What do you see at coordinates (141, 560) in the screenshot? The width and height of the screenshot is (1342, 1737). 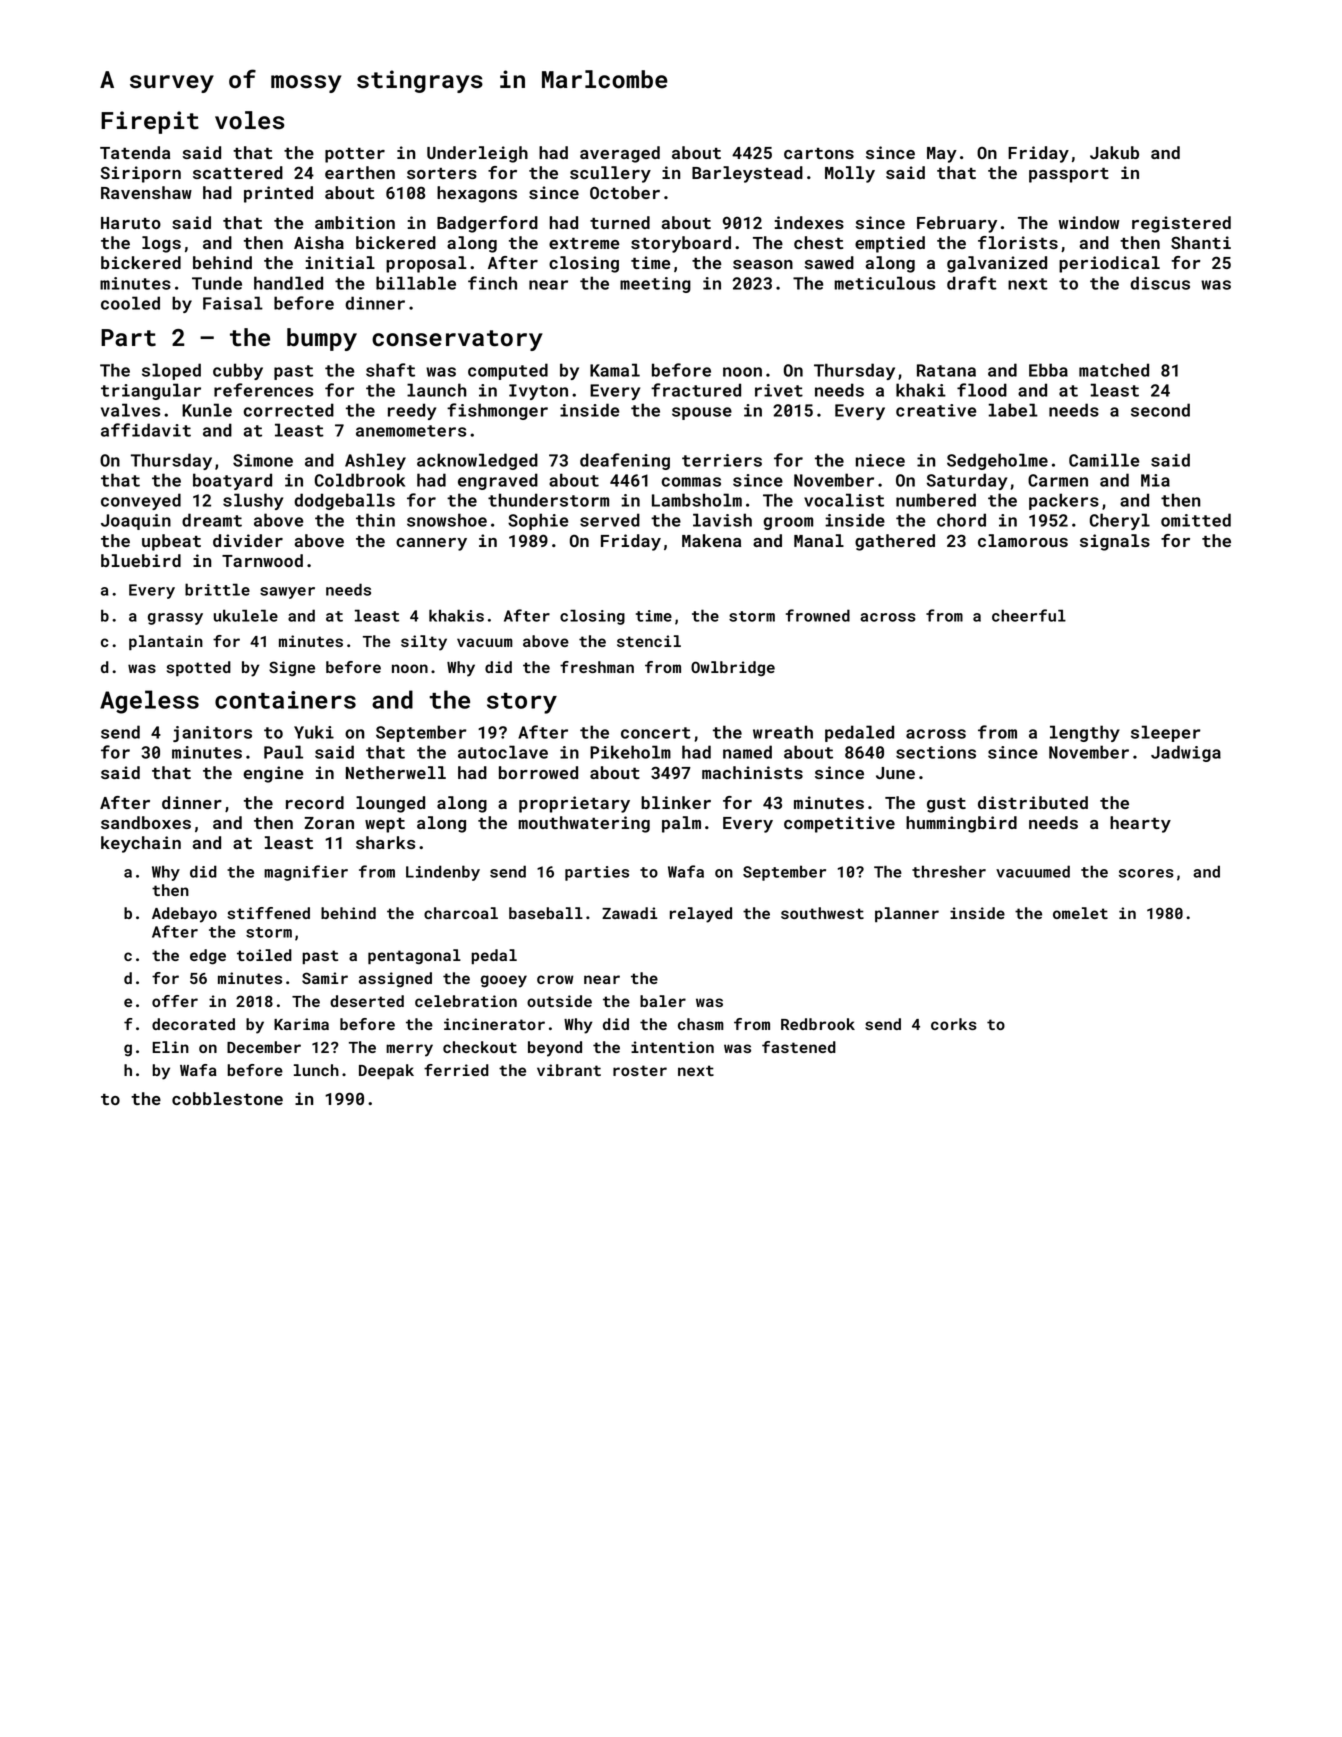 I see `bluebird` at bounding box center [141, 560].
